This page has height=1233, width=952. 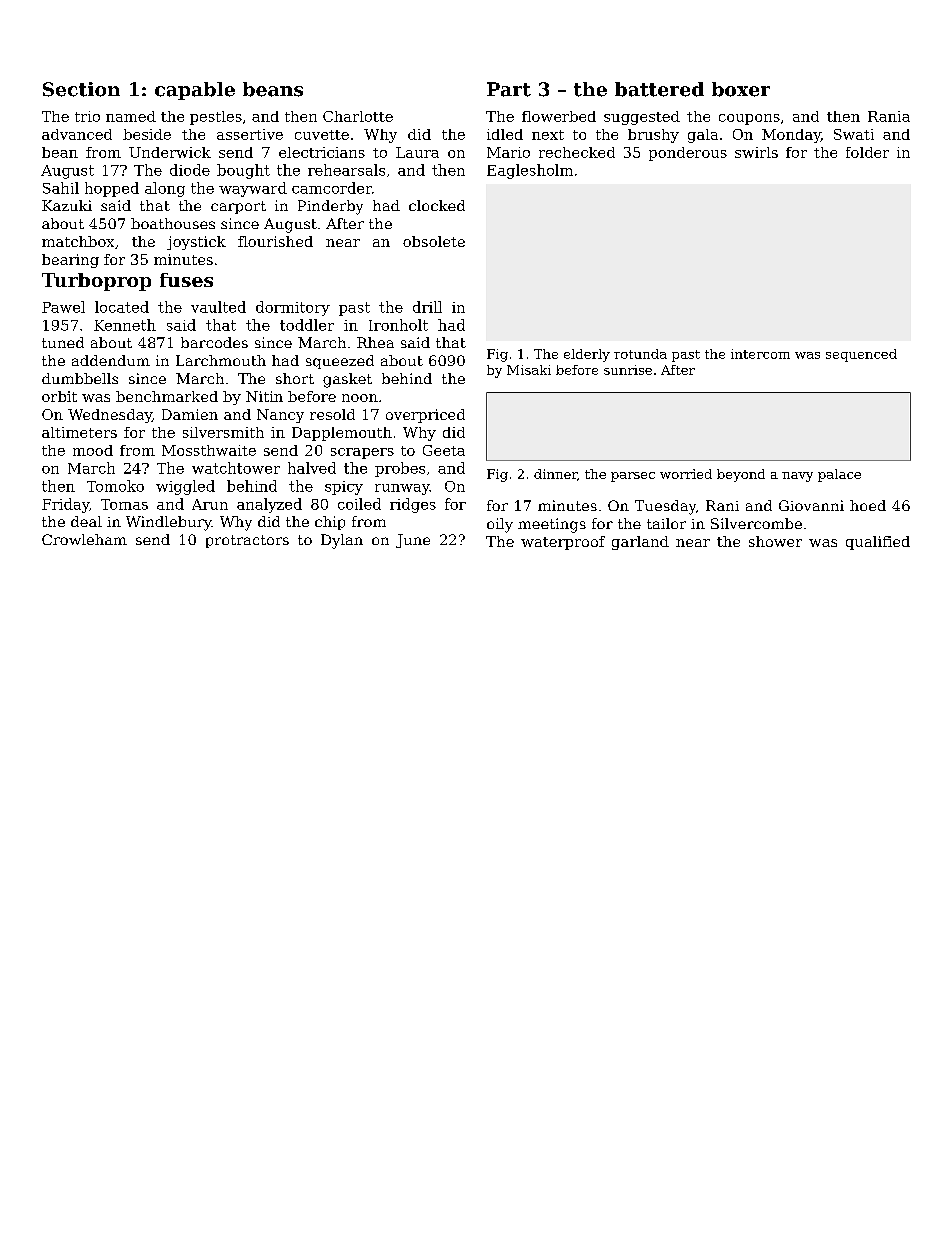 What do you see at coordinates (555, 474) in the page?
I see `dinner` at bounding box center [555, 474].
